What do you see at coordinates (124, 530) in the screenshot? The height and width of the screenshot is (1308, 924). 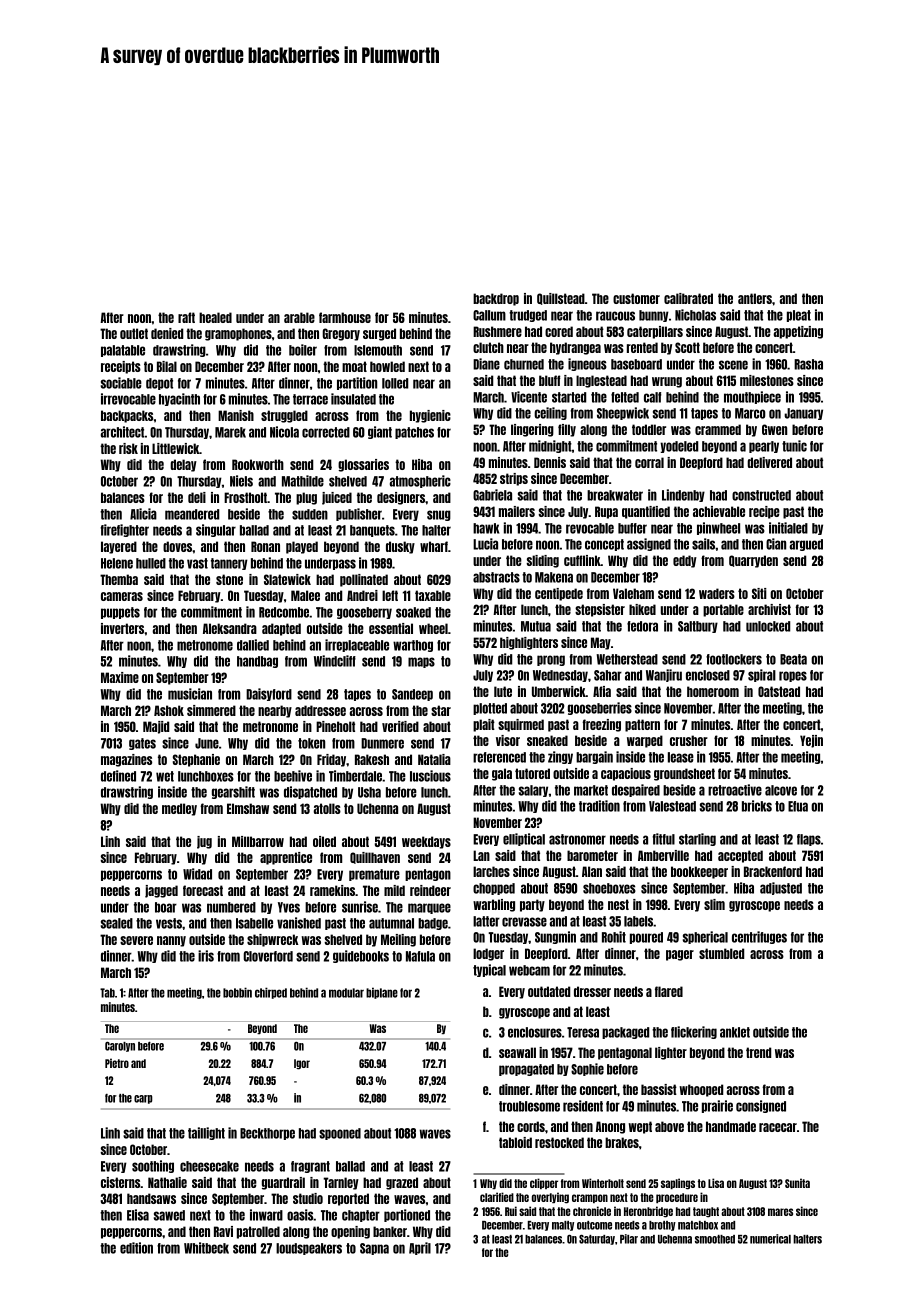 I see `firefighter` at bounding box center [124, 530].
